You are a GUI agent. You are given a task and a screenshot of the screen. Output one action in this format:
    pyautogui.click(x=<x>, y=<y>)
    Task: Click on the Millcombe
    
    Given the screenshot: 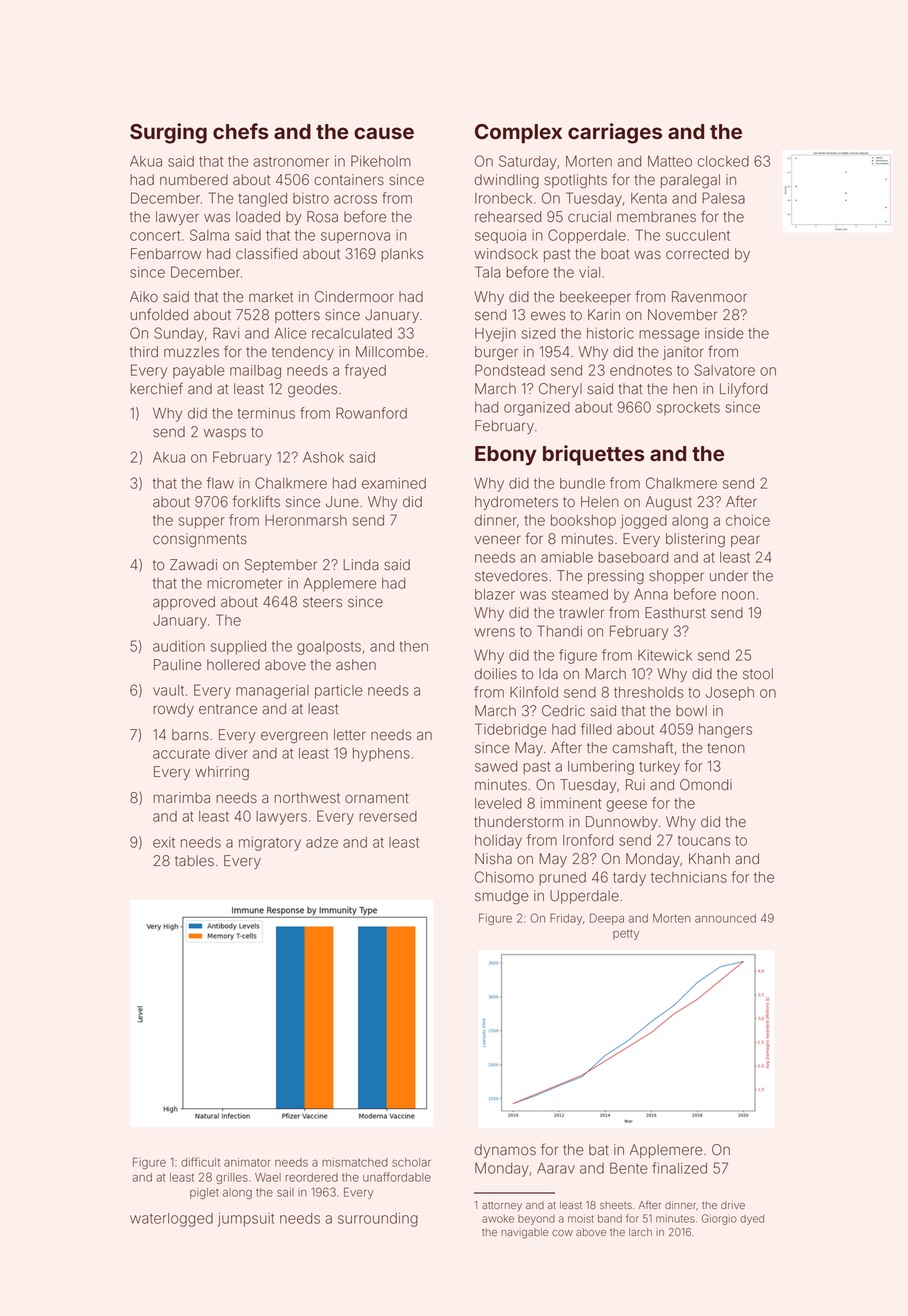 What is the action you would take?
    pyautogui.click(x=390, y=352)
